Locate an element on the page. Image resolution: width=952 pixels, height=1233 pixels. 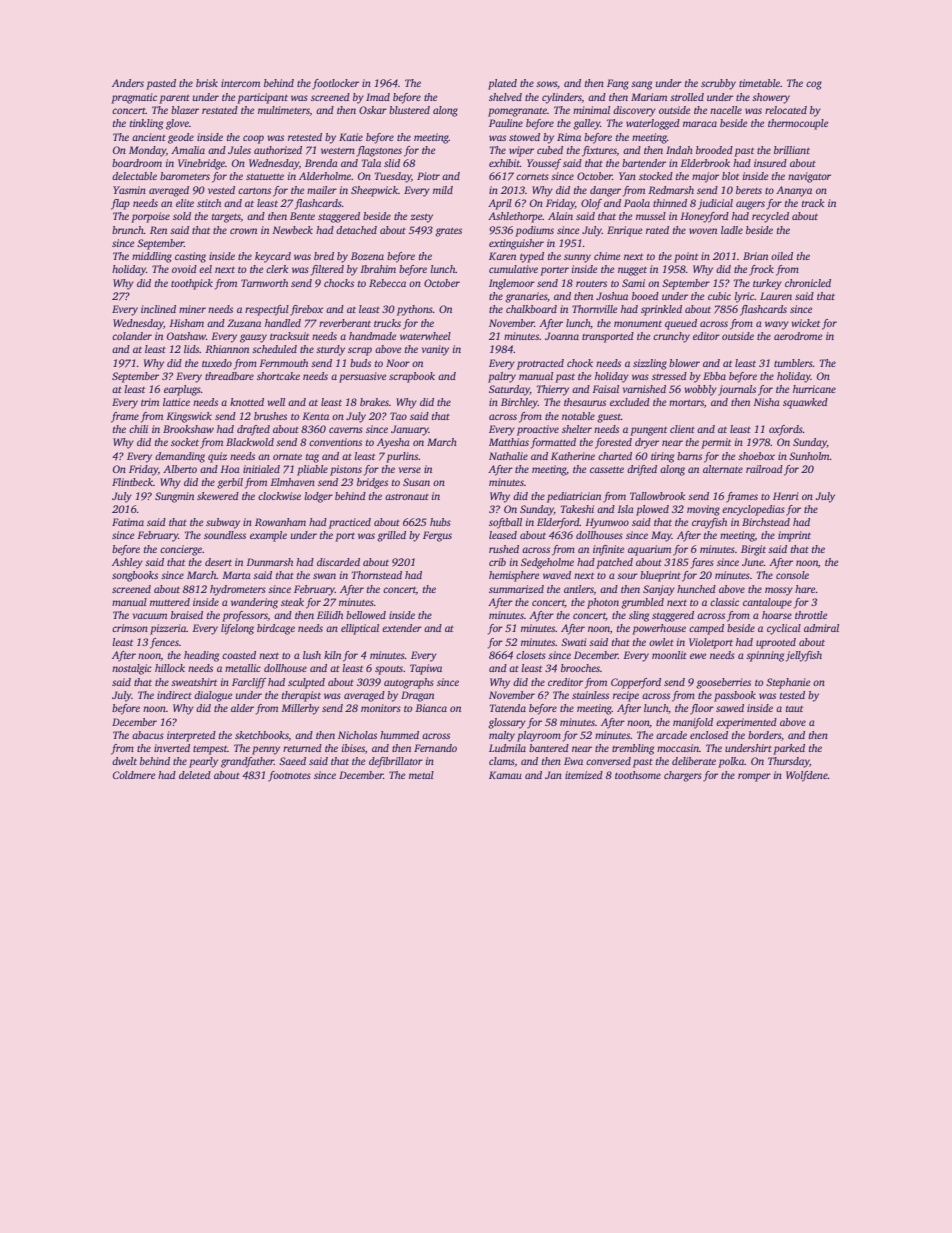
hoarse is located at coordinates (777, 615).
